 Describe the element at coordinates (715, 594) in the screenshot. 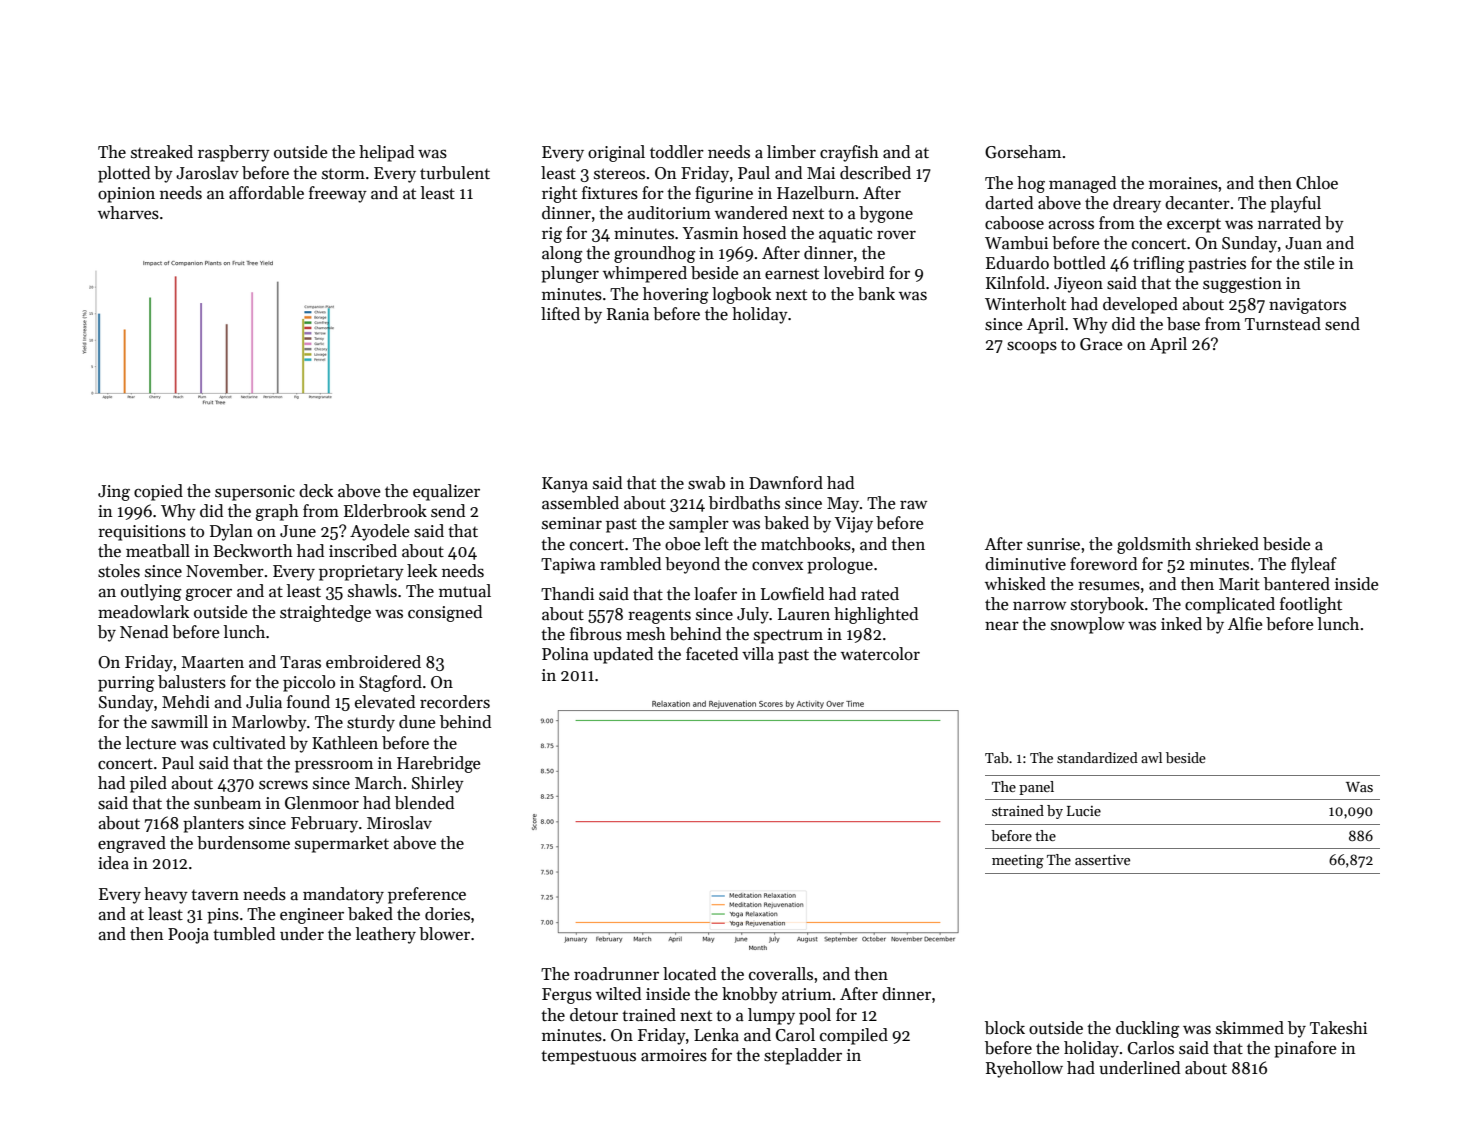

I see `loafer` at that location.
